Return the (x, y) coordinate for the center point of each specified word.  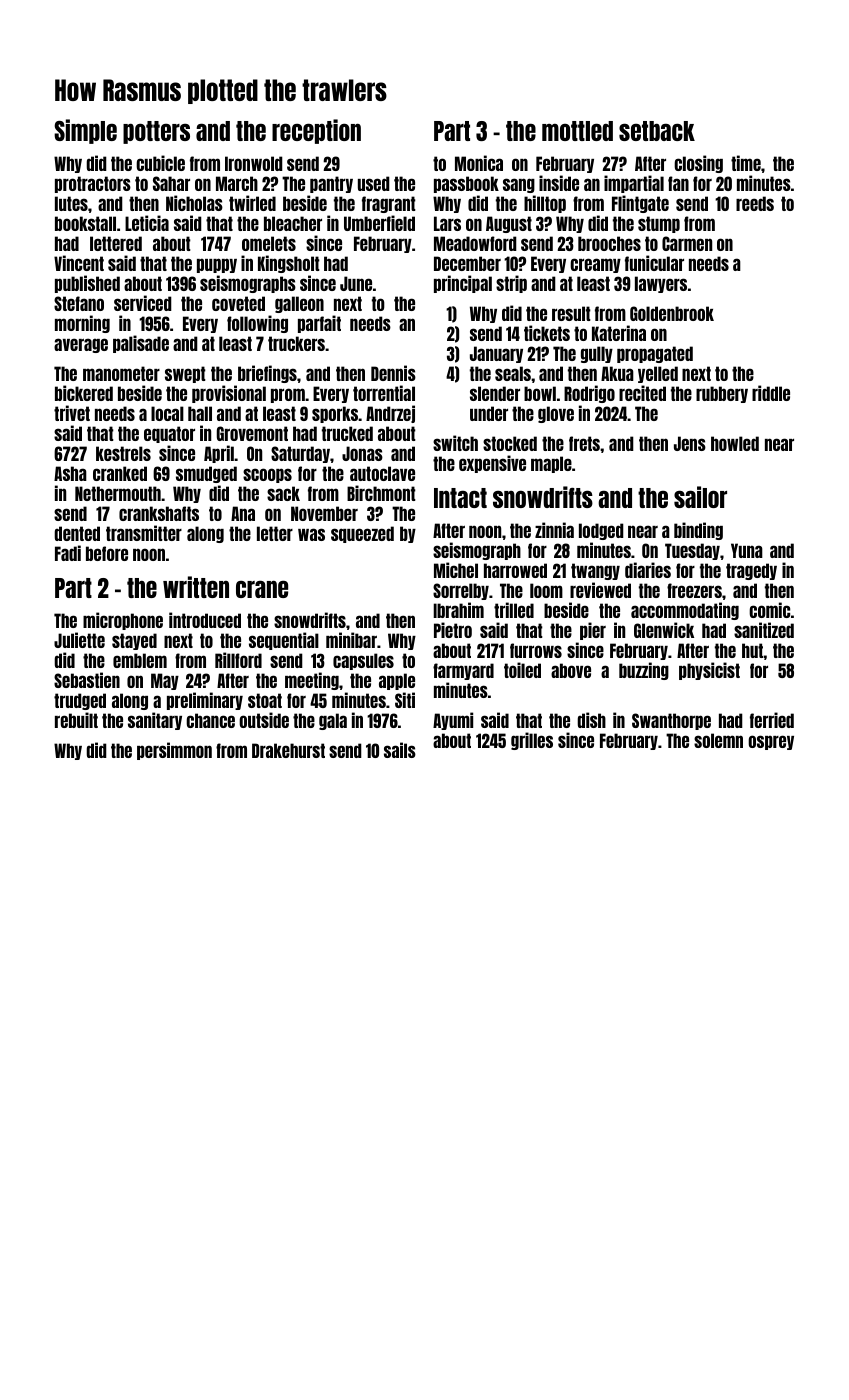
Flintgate (640, 204)
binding (698, 531)
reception (316, 131)
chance (210, 720)
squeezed (362, 534)
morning (82, 324)
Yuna (747, 550)
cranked (120, 473)
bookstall (85, 223)
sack (283, 493)
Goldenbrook (672, 313)
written (196, 587)
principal (463, 284)
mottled (577, 131)
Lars (447, 223)
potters (156, 132)
